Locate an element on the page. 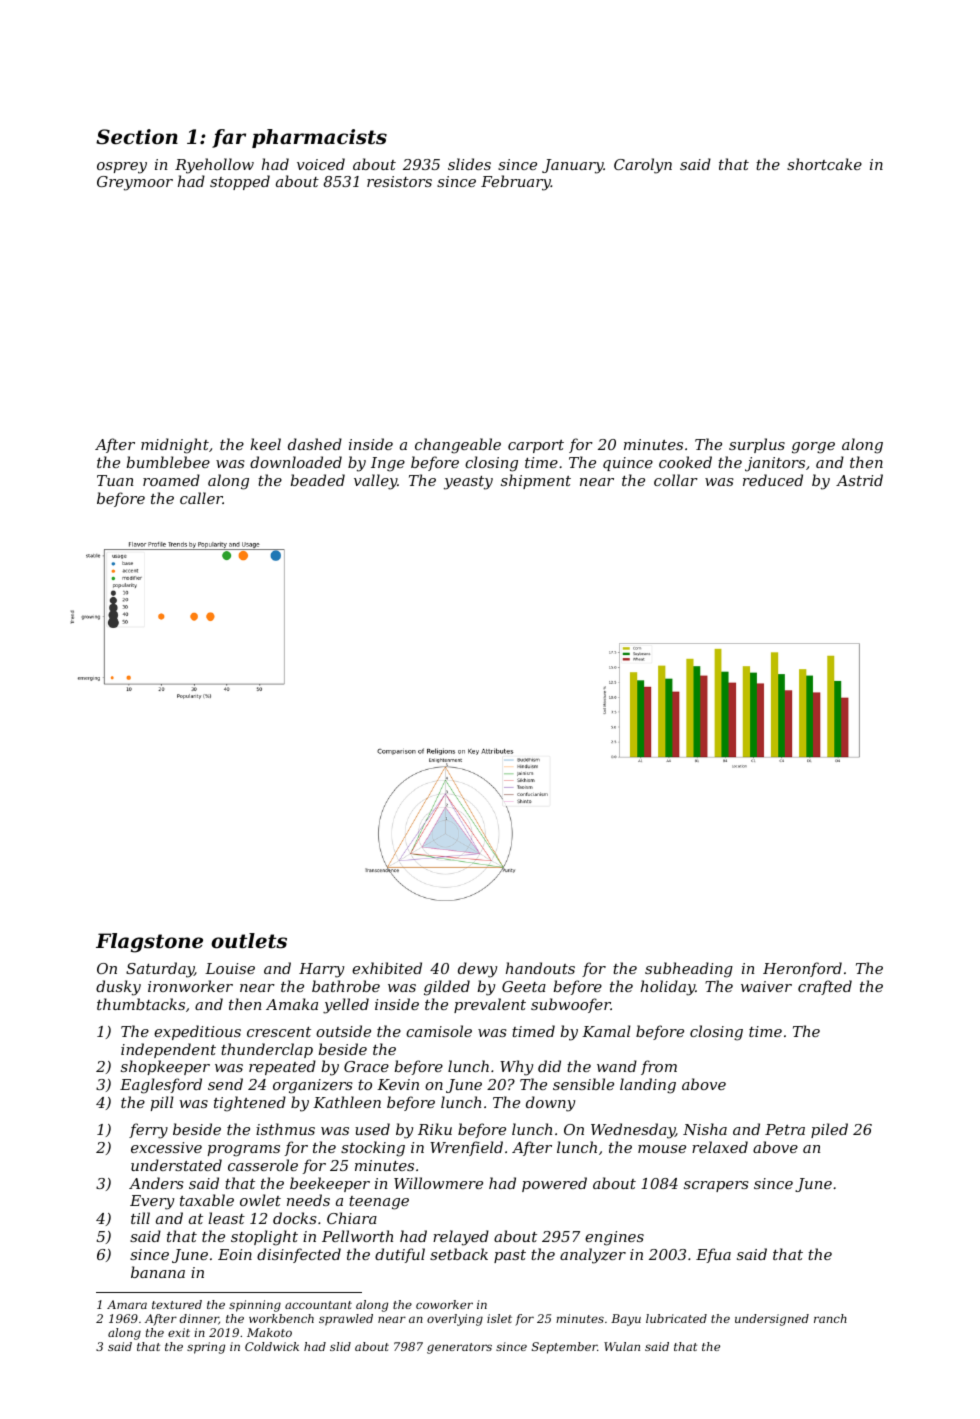 The width and height of the document is (980, 1419). Tuan is located at coordinates (115, 480).
